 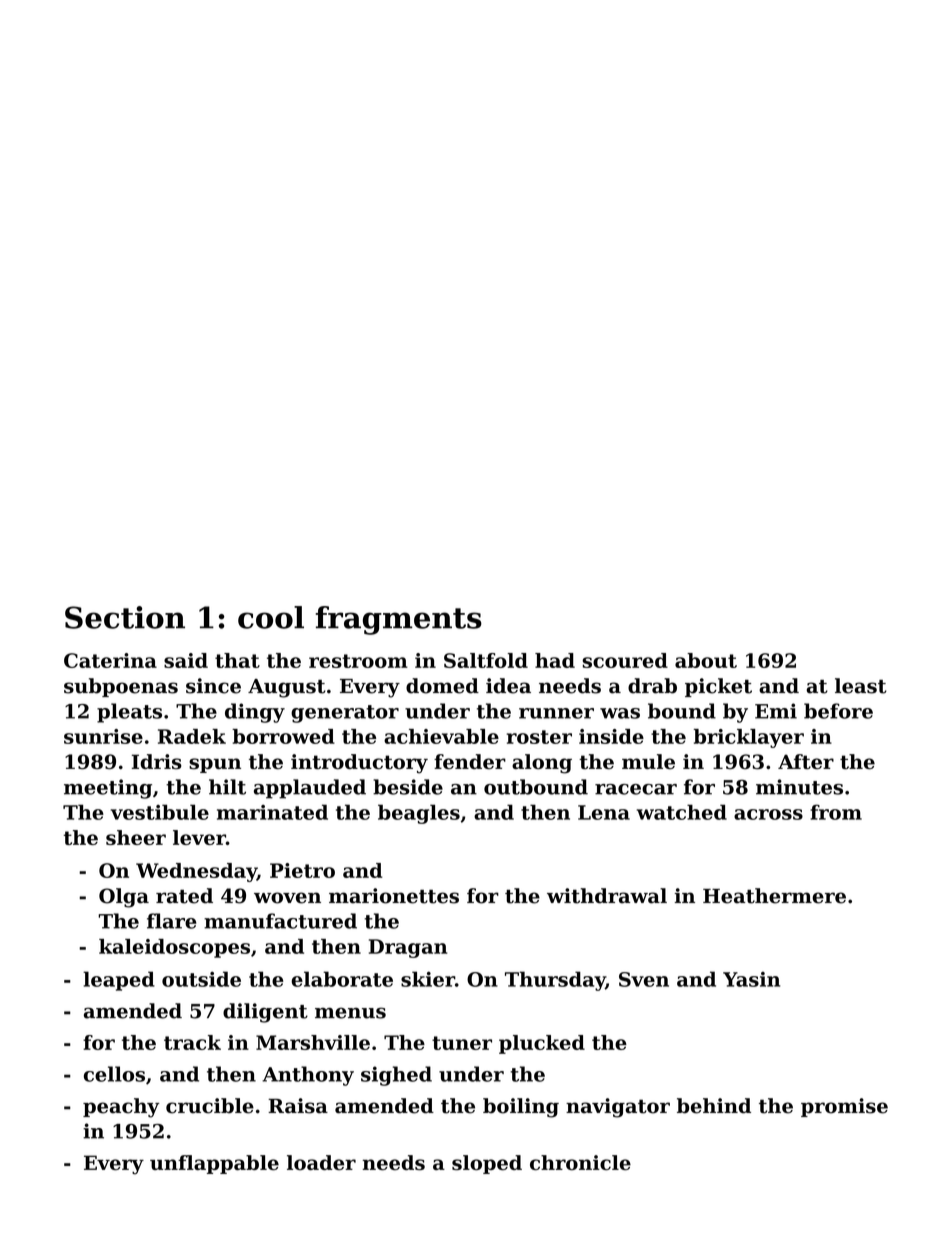 I want to click on beagles, so click(x=419, y=814).
